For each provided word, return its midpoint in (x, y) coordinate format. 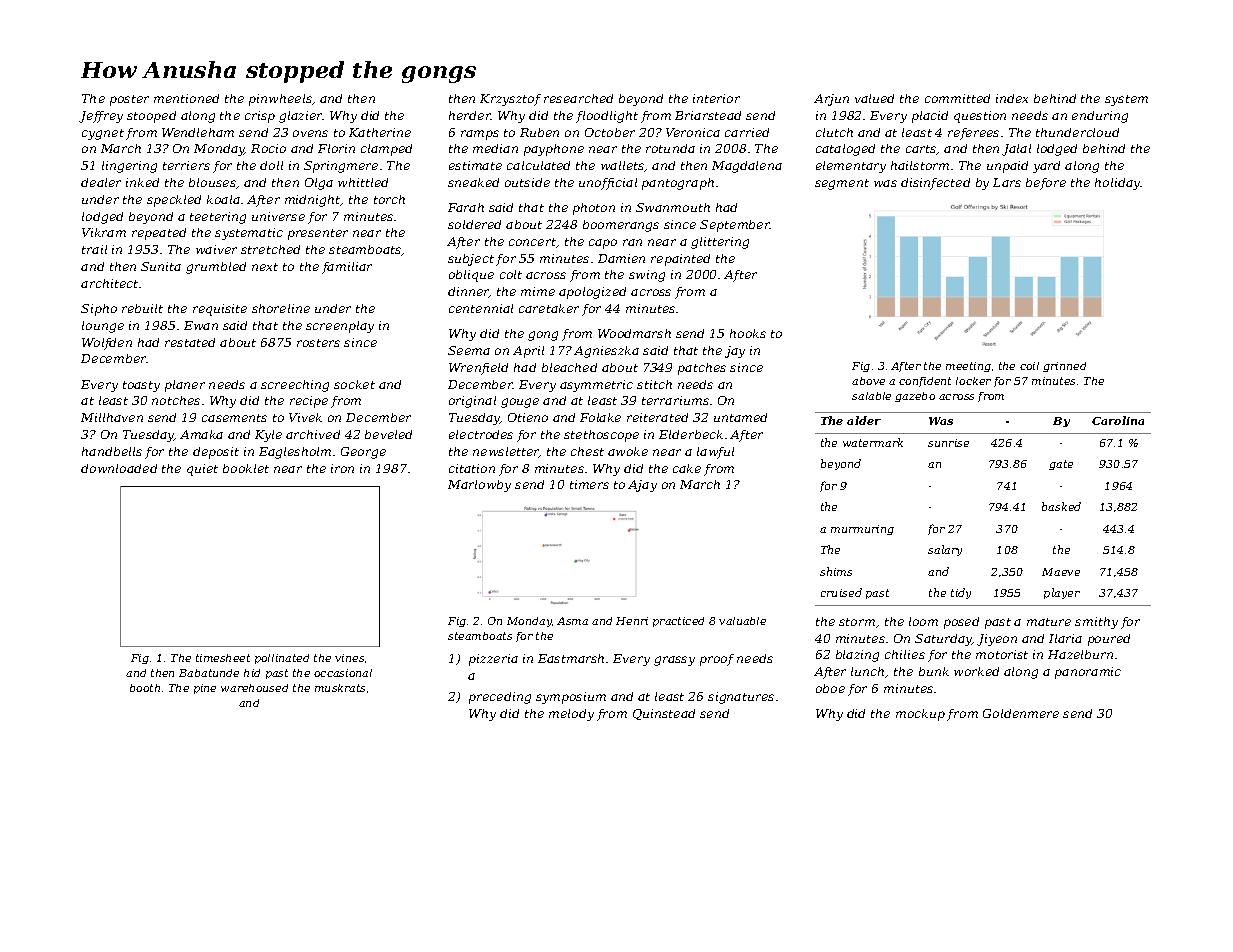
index (1012, 98)
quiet (202, 470)
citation (472, 468)
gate (1061, 465)
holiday (1118, 184)
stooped (151, 117)
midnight (313, 201)
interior (716, 98)
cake (687, 468)
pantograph (678, 184)
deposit (216, 453)
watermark (873, 442)
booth (145, 688)
